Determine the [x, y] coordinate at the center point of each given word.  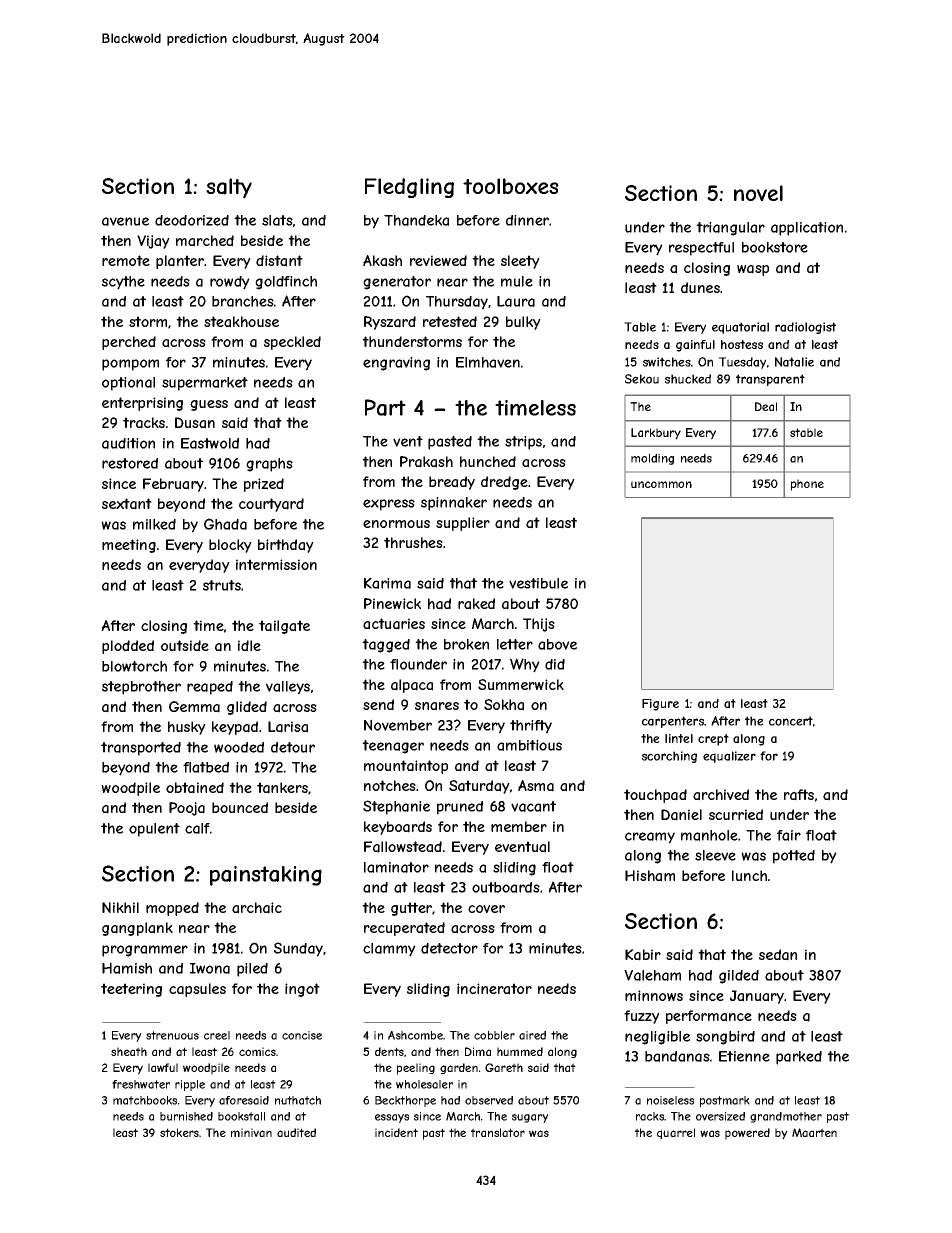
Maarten [814, 1132]
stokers [179, 1132]
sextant [127, 504]
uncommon [661, 484]
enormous [396, 524]
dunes [700, 287]
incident [396, 1132]
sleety [520, 262]
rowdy [230, 283]
